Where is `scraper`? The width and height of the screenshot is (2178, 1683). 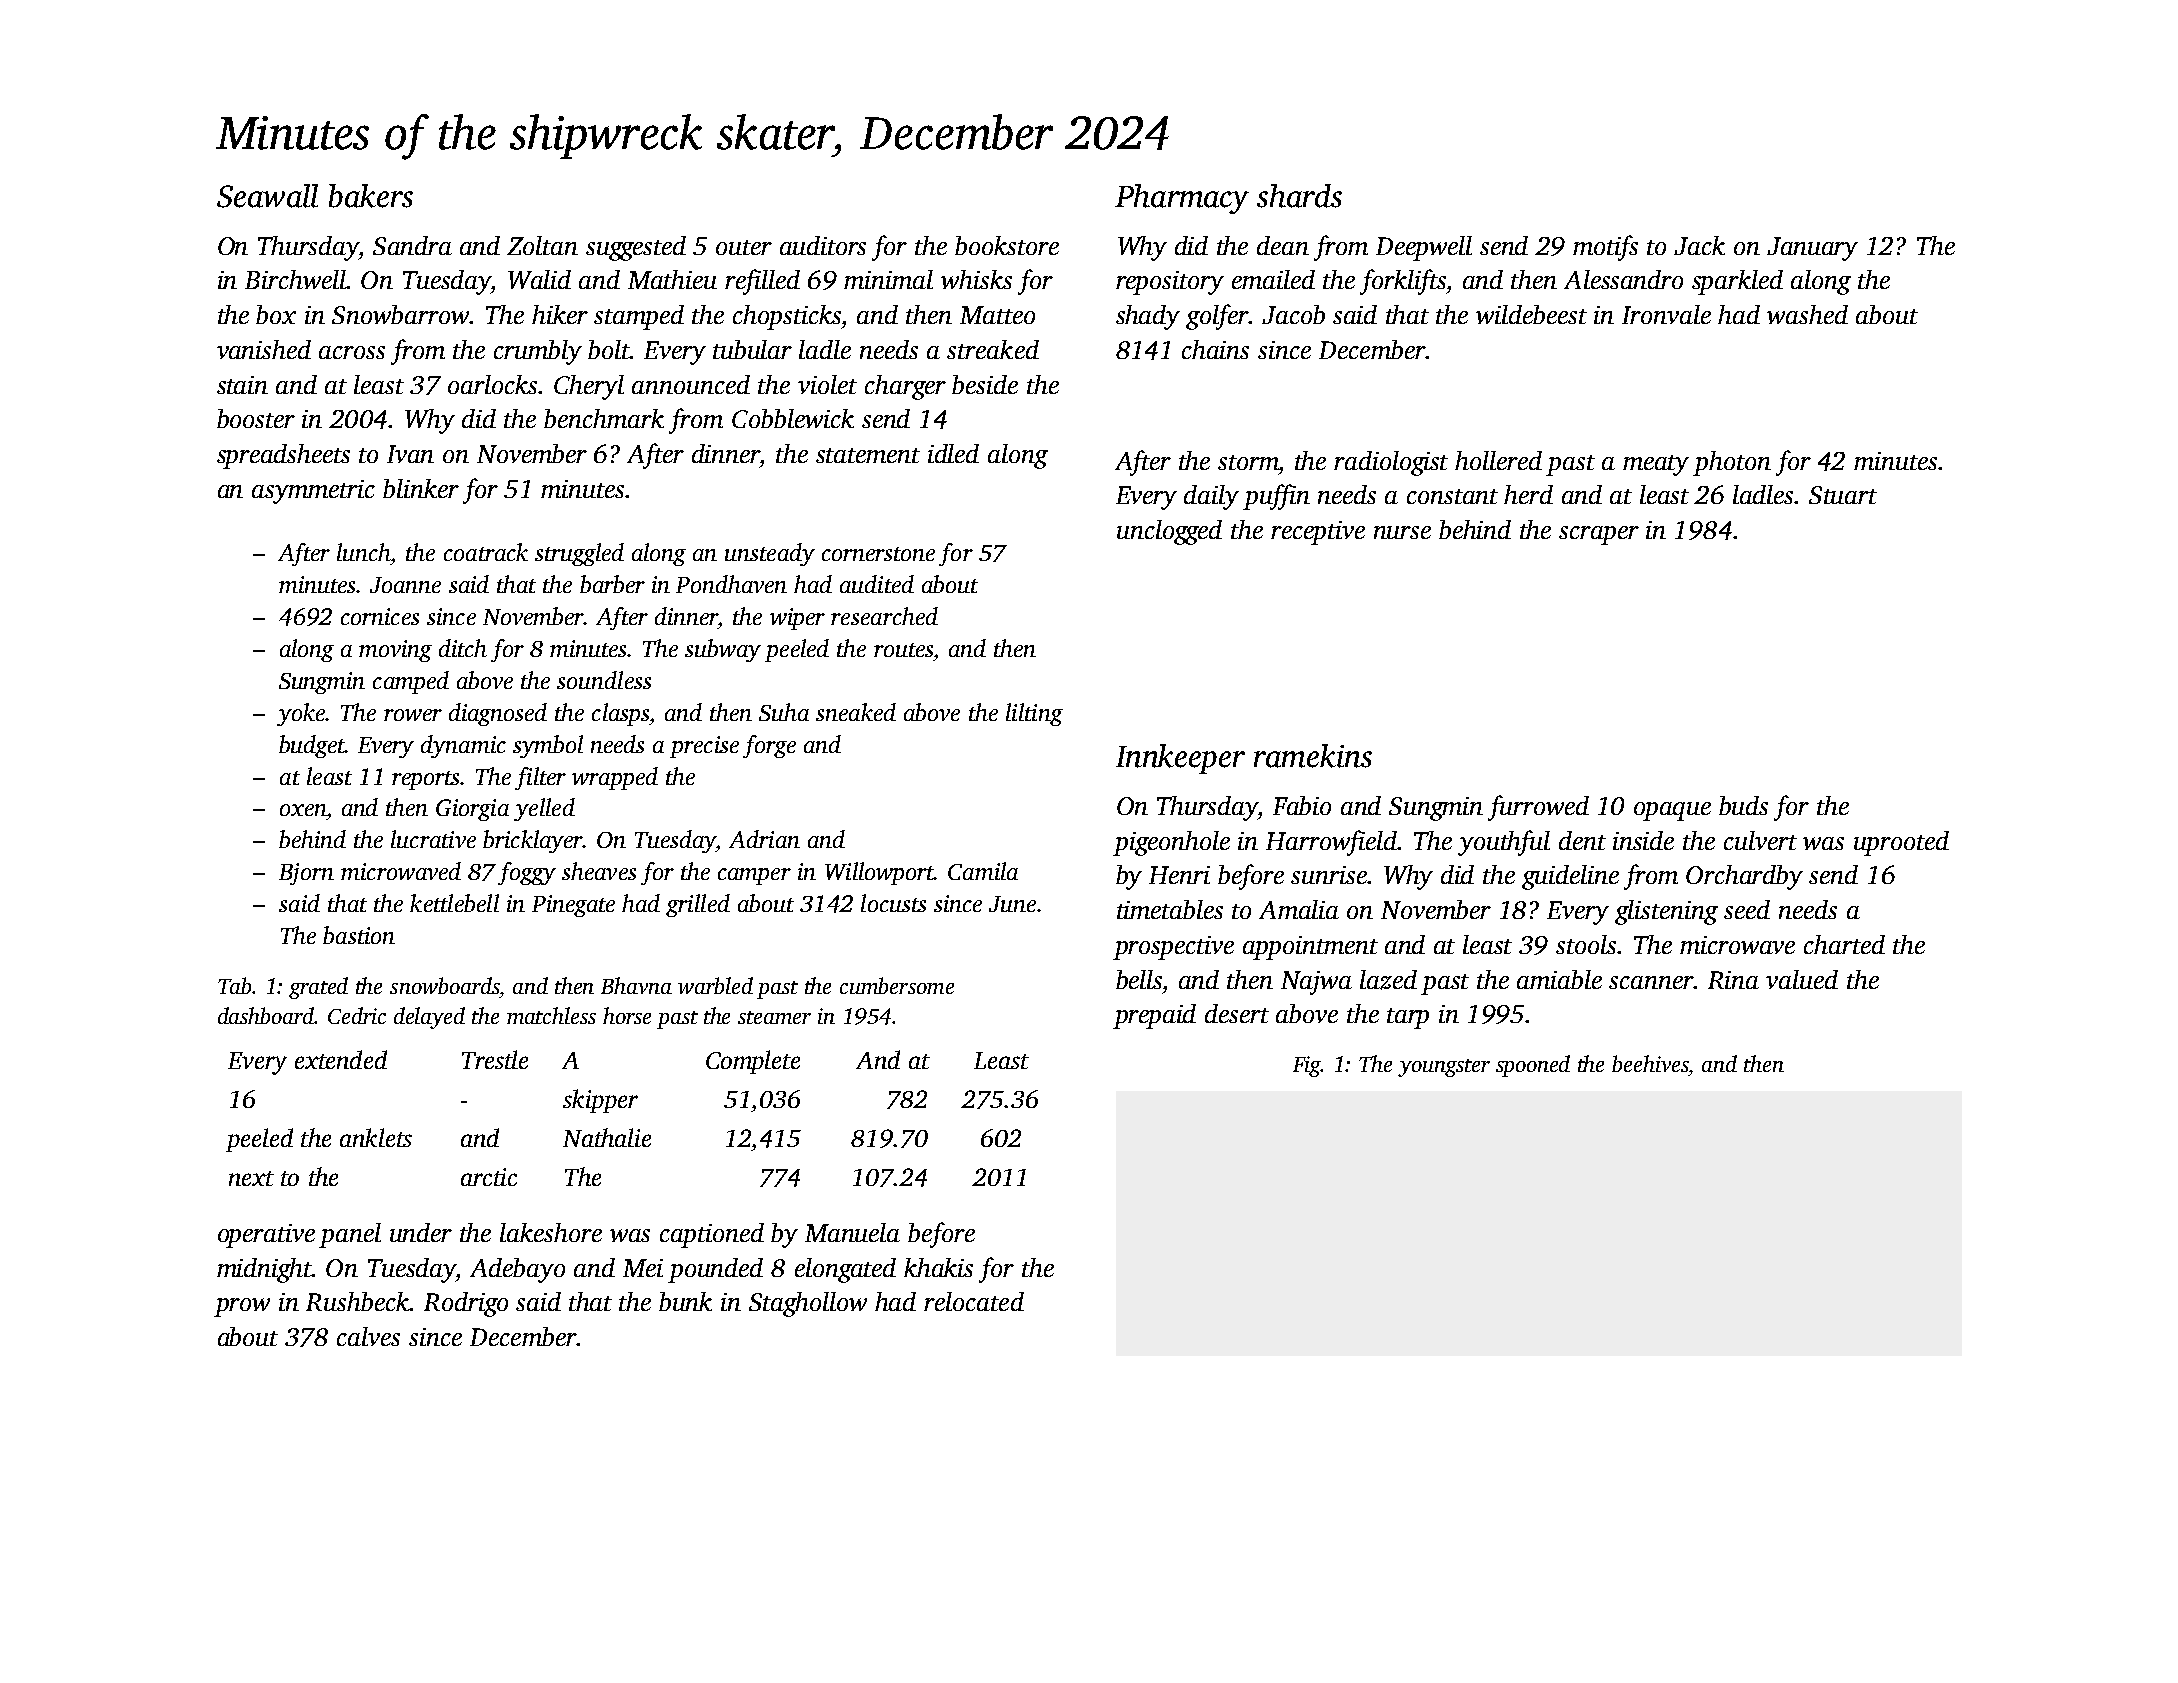 scraper is located at coordinates (1599, 535).
